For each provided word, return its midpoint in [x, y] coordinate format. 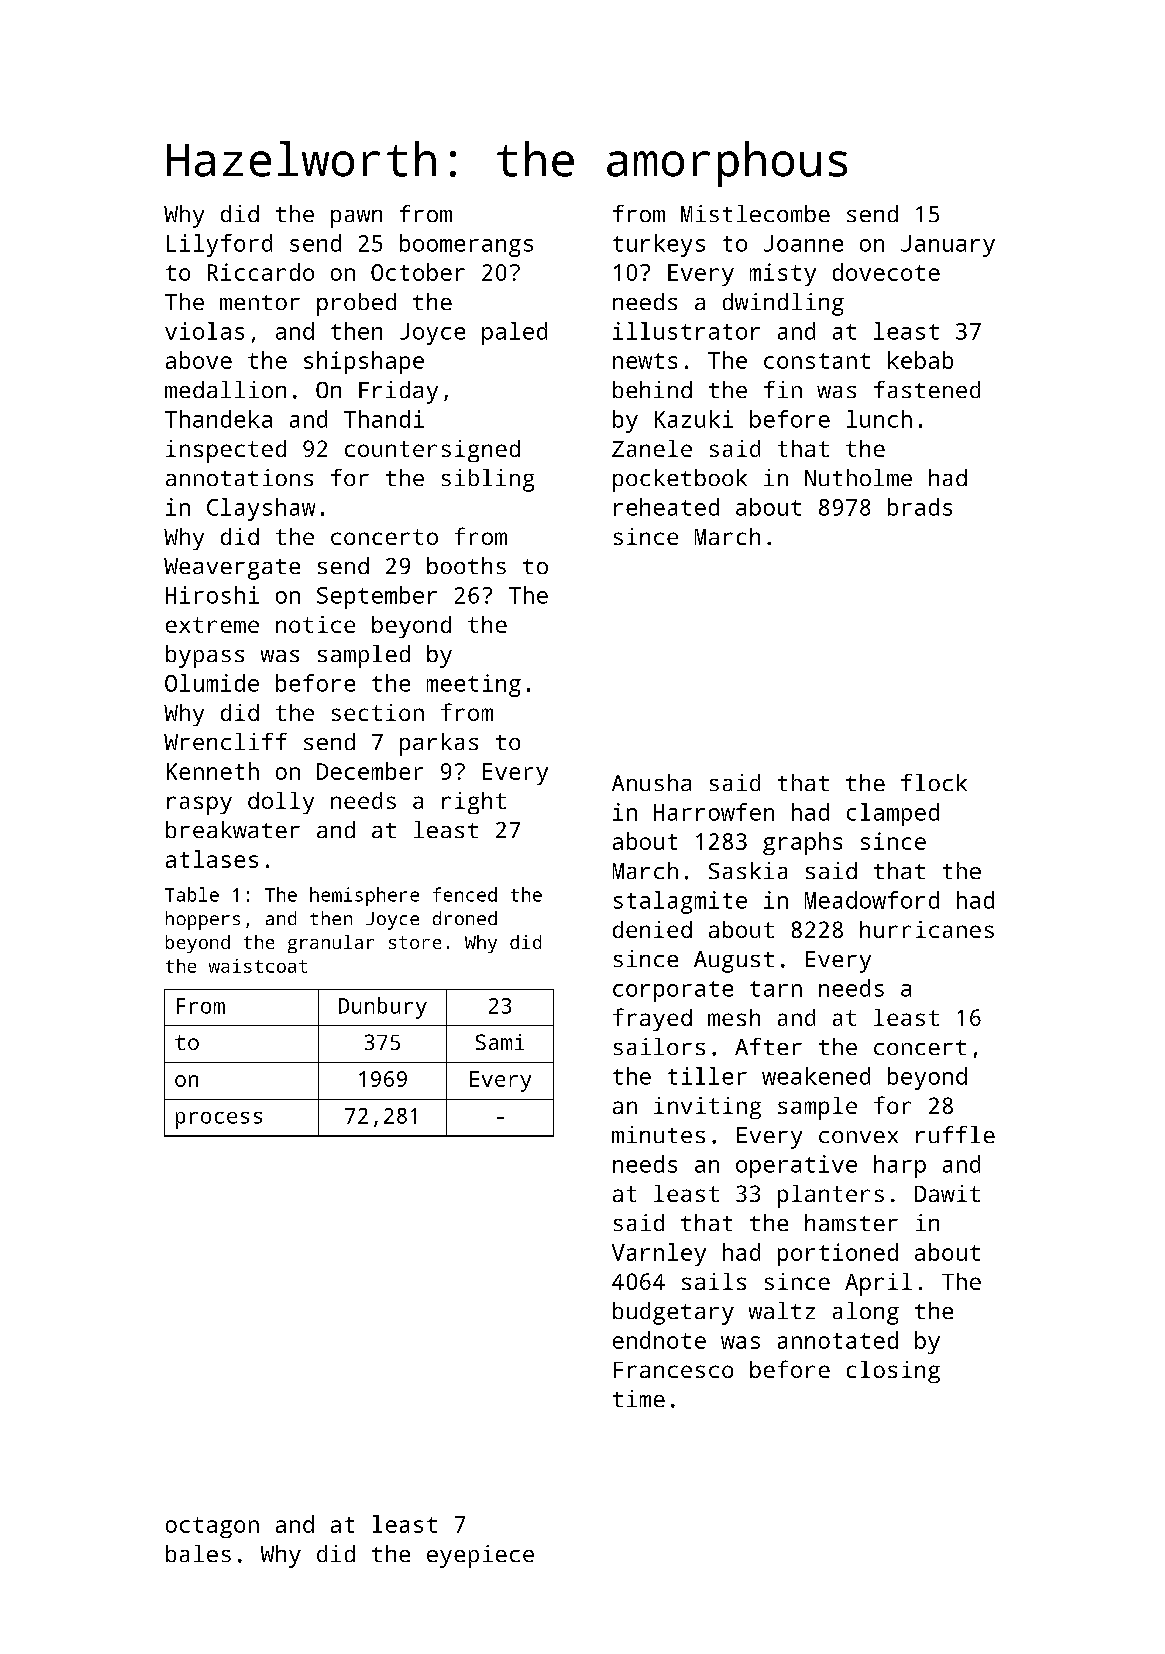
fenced [465, 894]
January [948, 246]
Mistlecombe [755, 213]
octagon [212, 1527]
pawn [356, 219]
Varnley [659, 1254]
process [219, 1120]
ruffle [955, 1134]
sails [714, 1281]
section [378, 712]
